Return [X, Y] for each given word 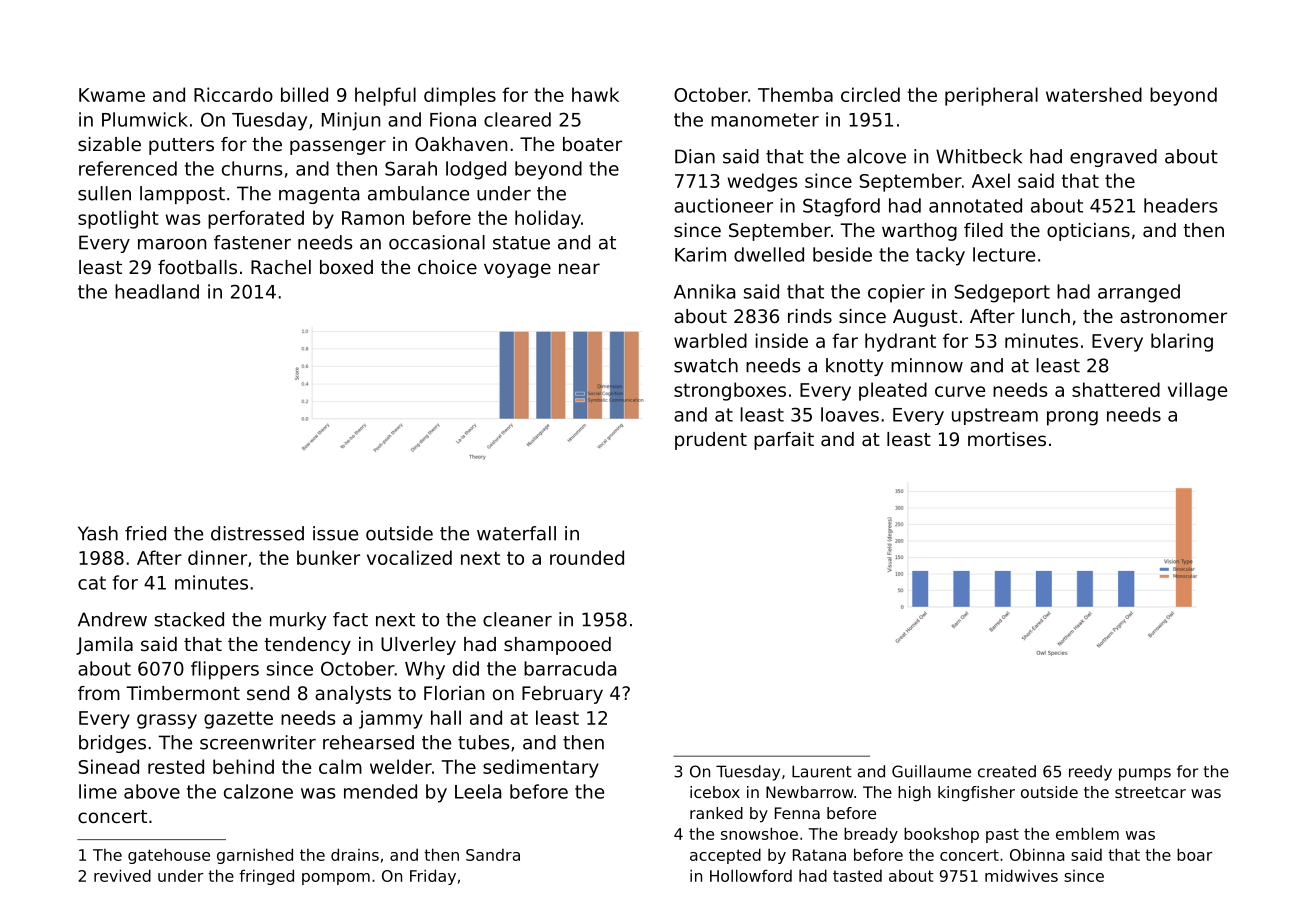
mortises [1007, 439]
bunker [328, 557]
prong [1072, 418]
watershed [1094, 94]
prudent [711, 441]
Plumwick [145, 119]
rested [176, 766]
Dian [695, 156]
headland [157, 291]
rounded [587, 557]
